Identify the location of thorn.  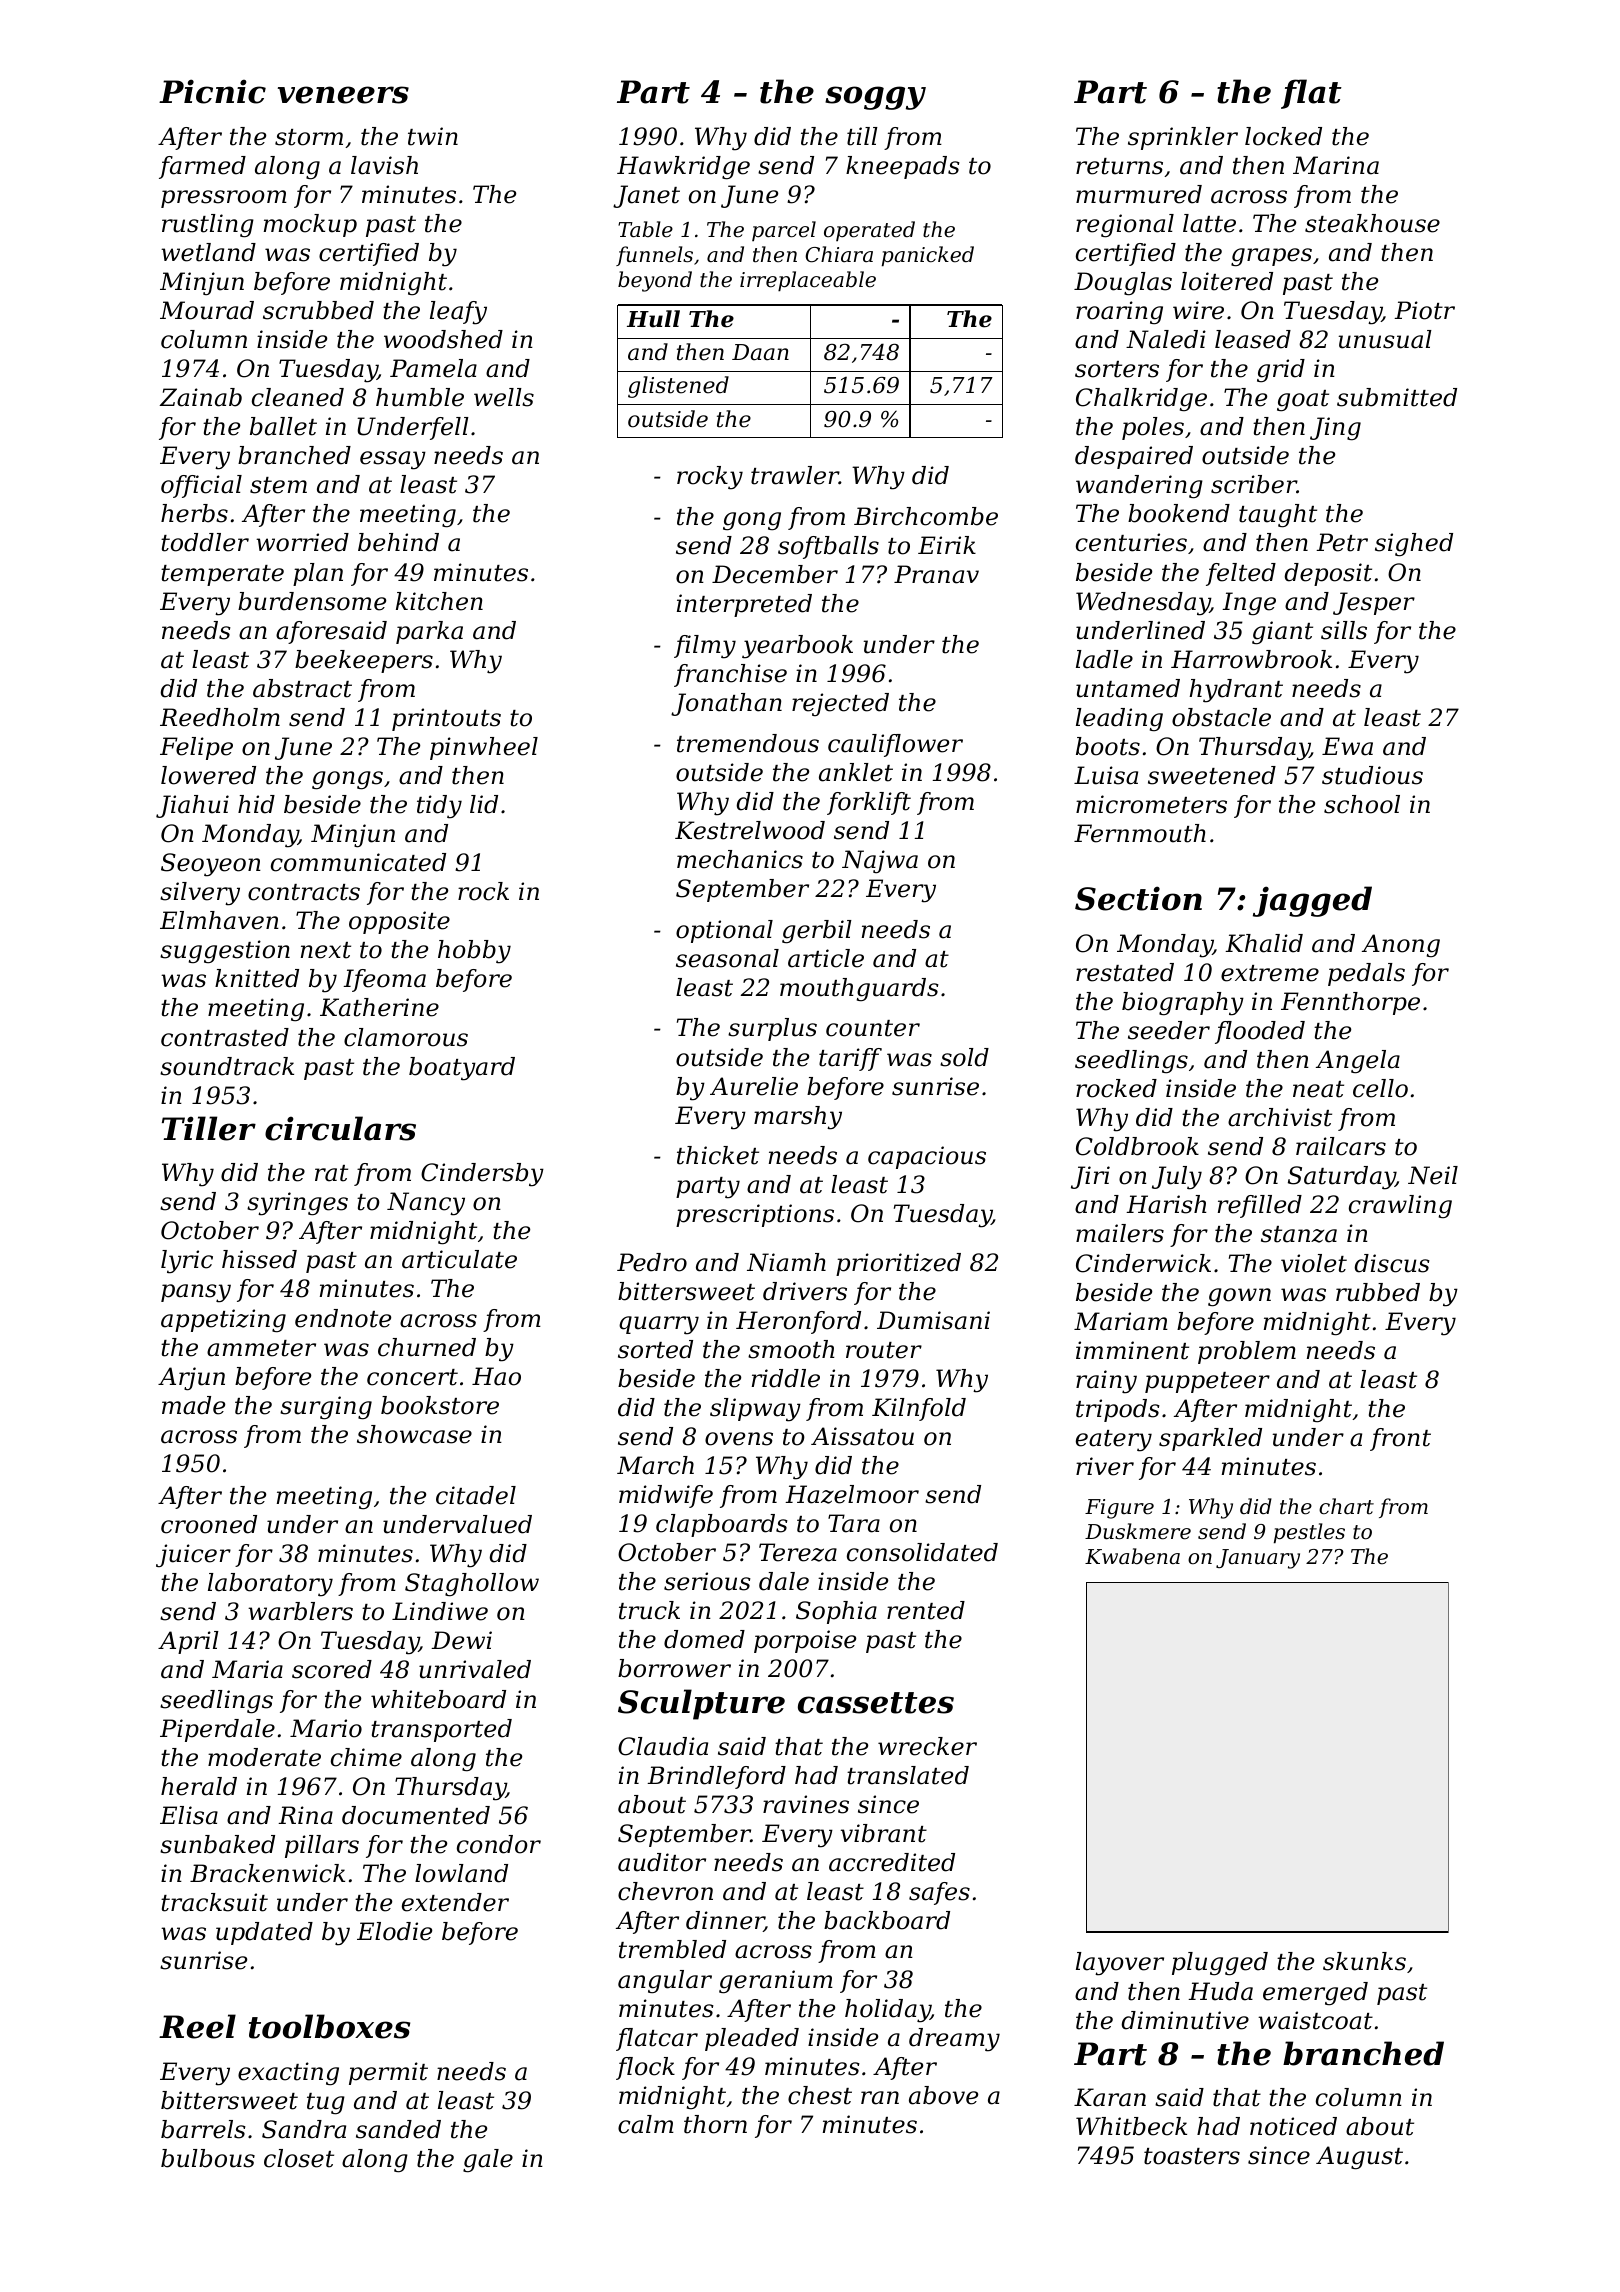
(715, 2124).
